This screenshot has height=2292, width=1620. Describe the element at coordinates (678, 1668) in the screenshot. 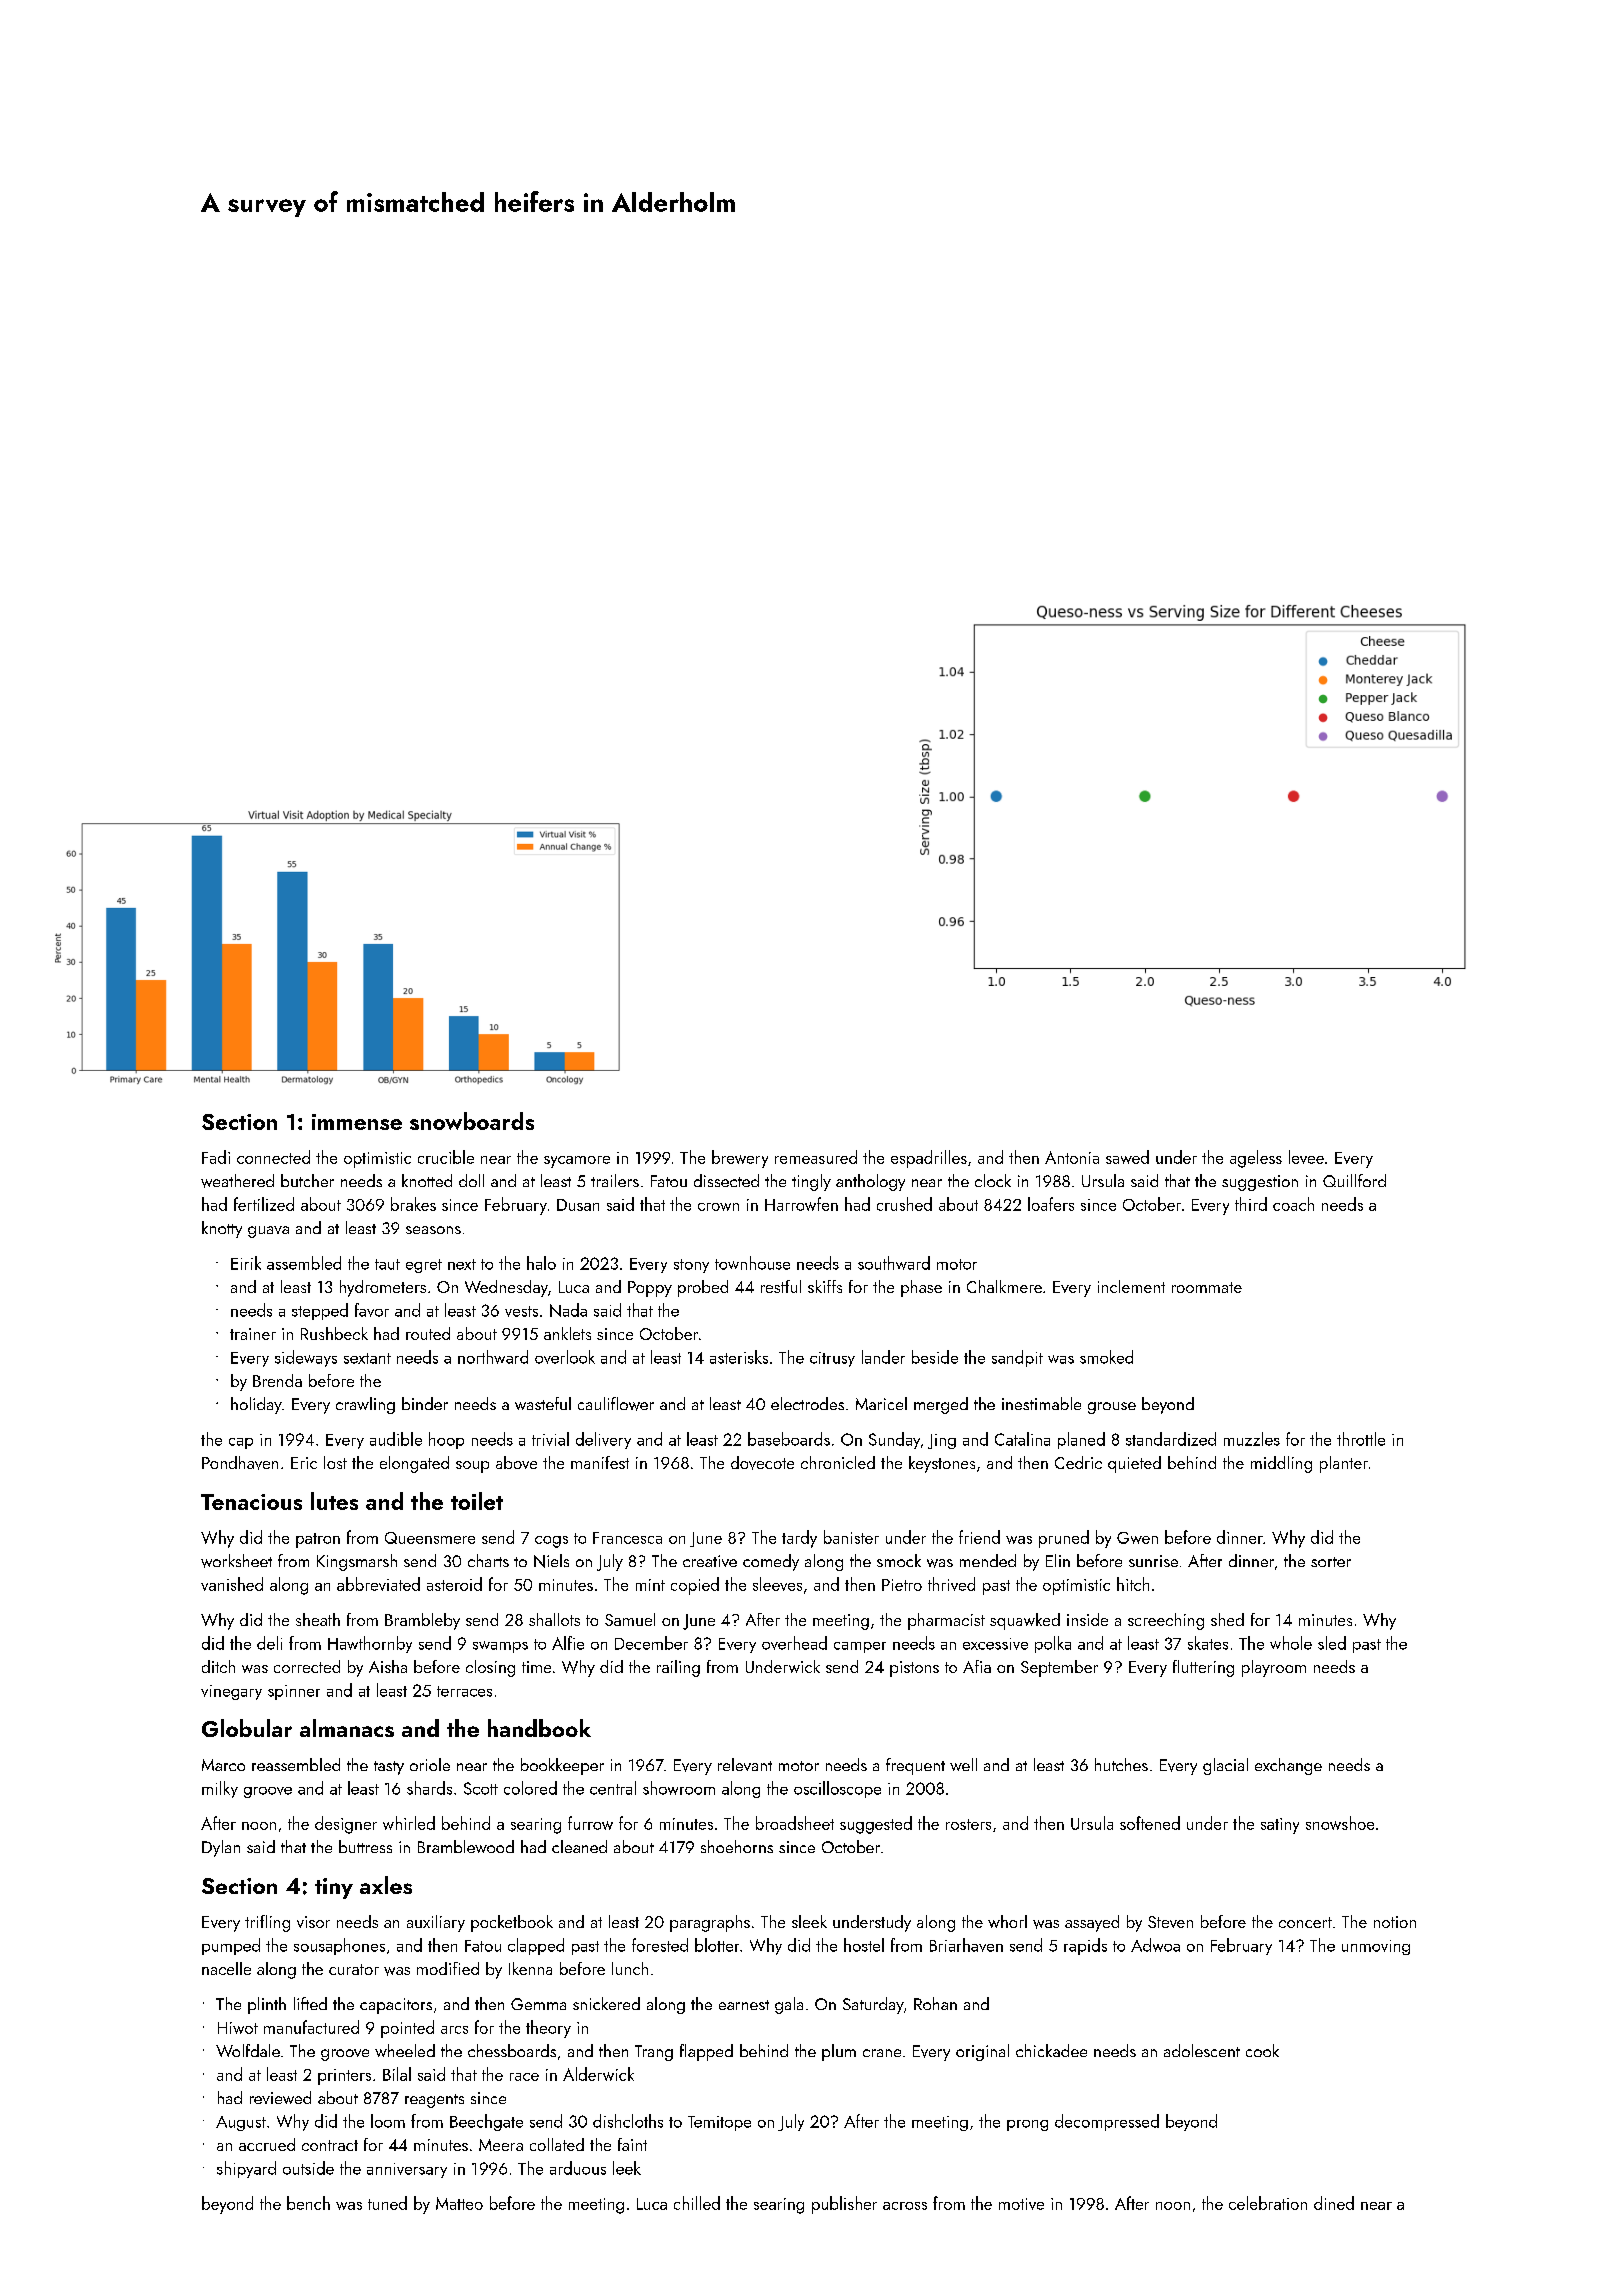

I see `railing` at that location.
